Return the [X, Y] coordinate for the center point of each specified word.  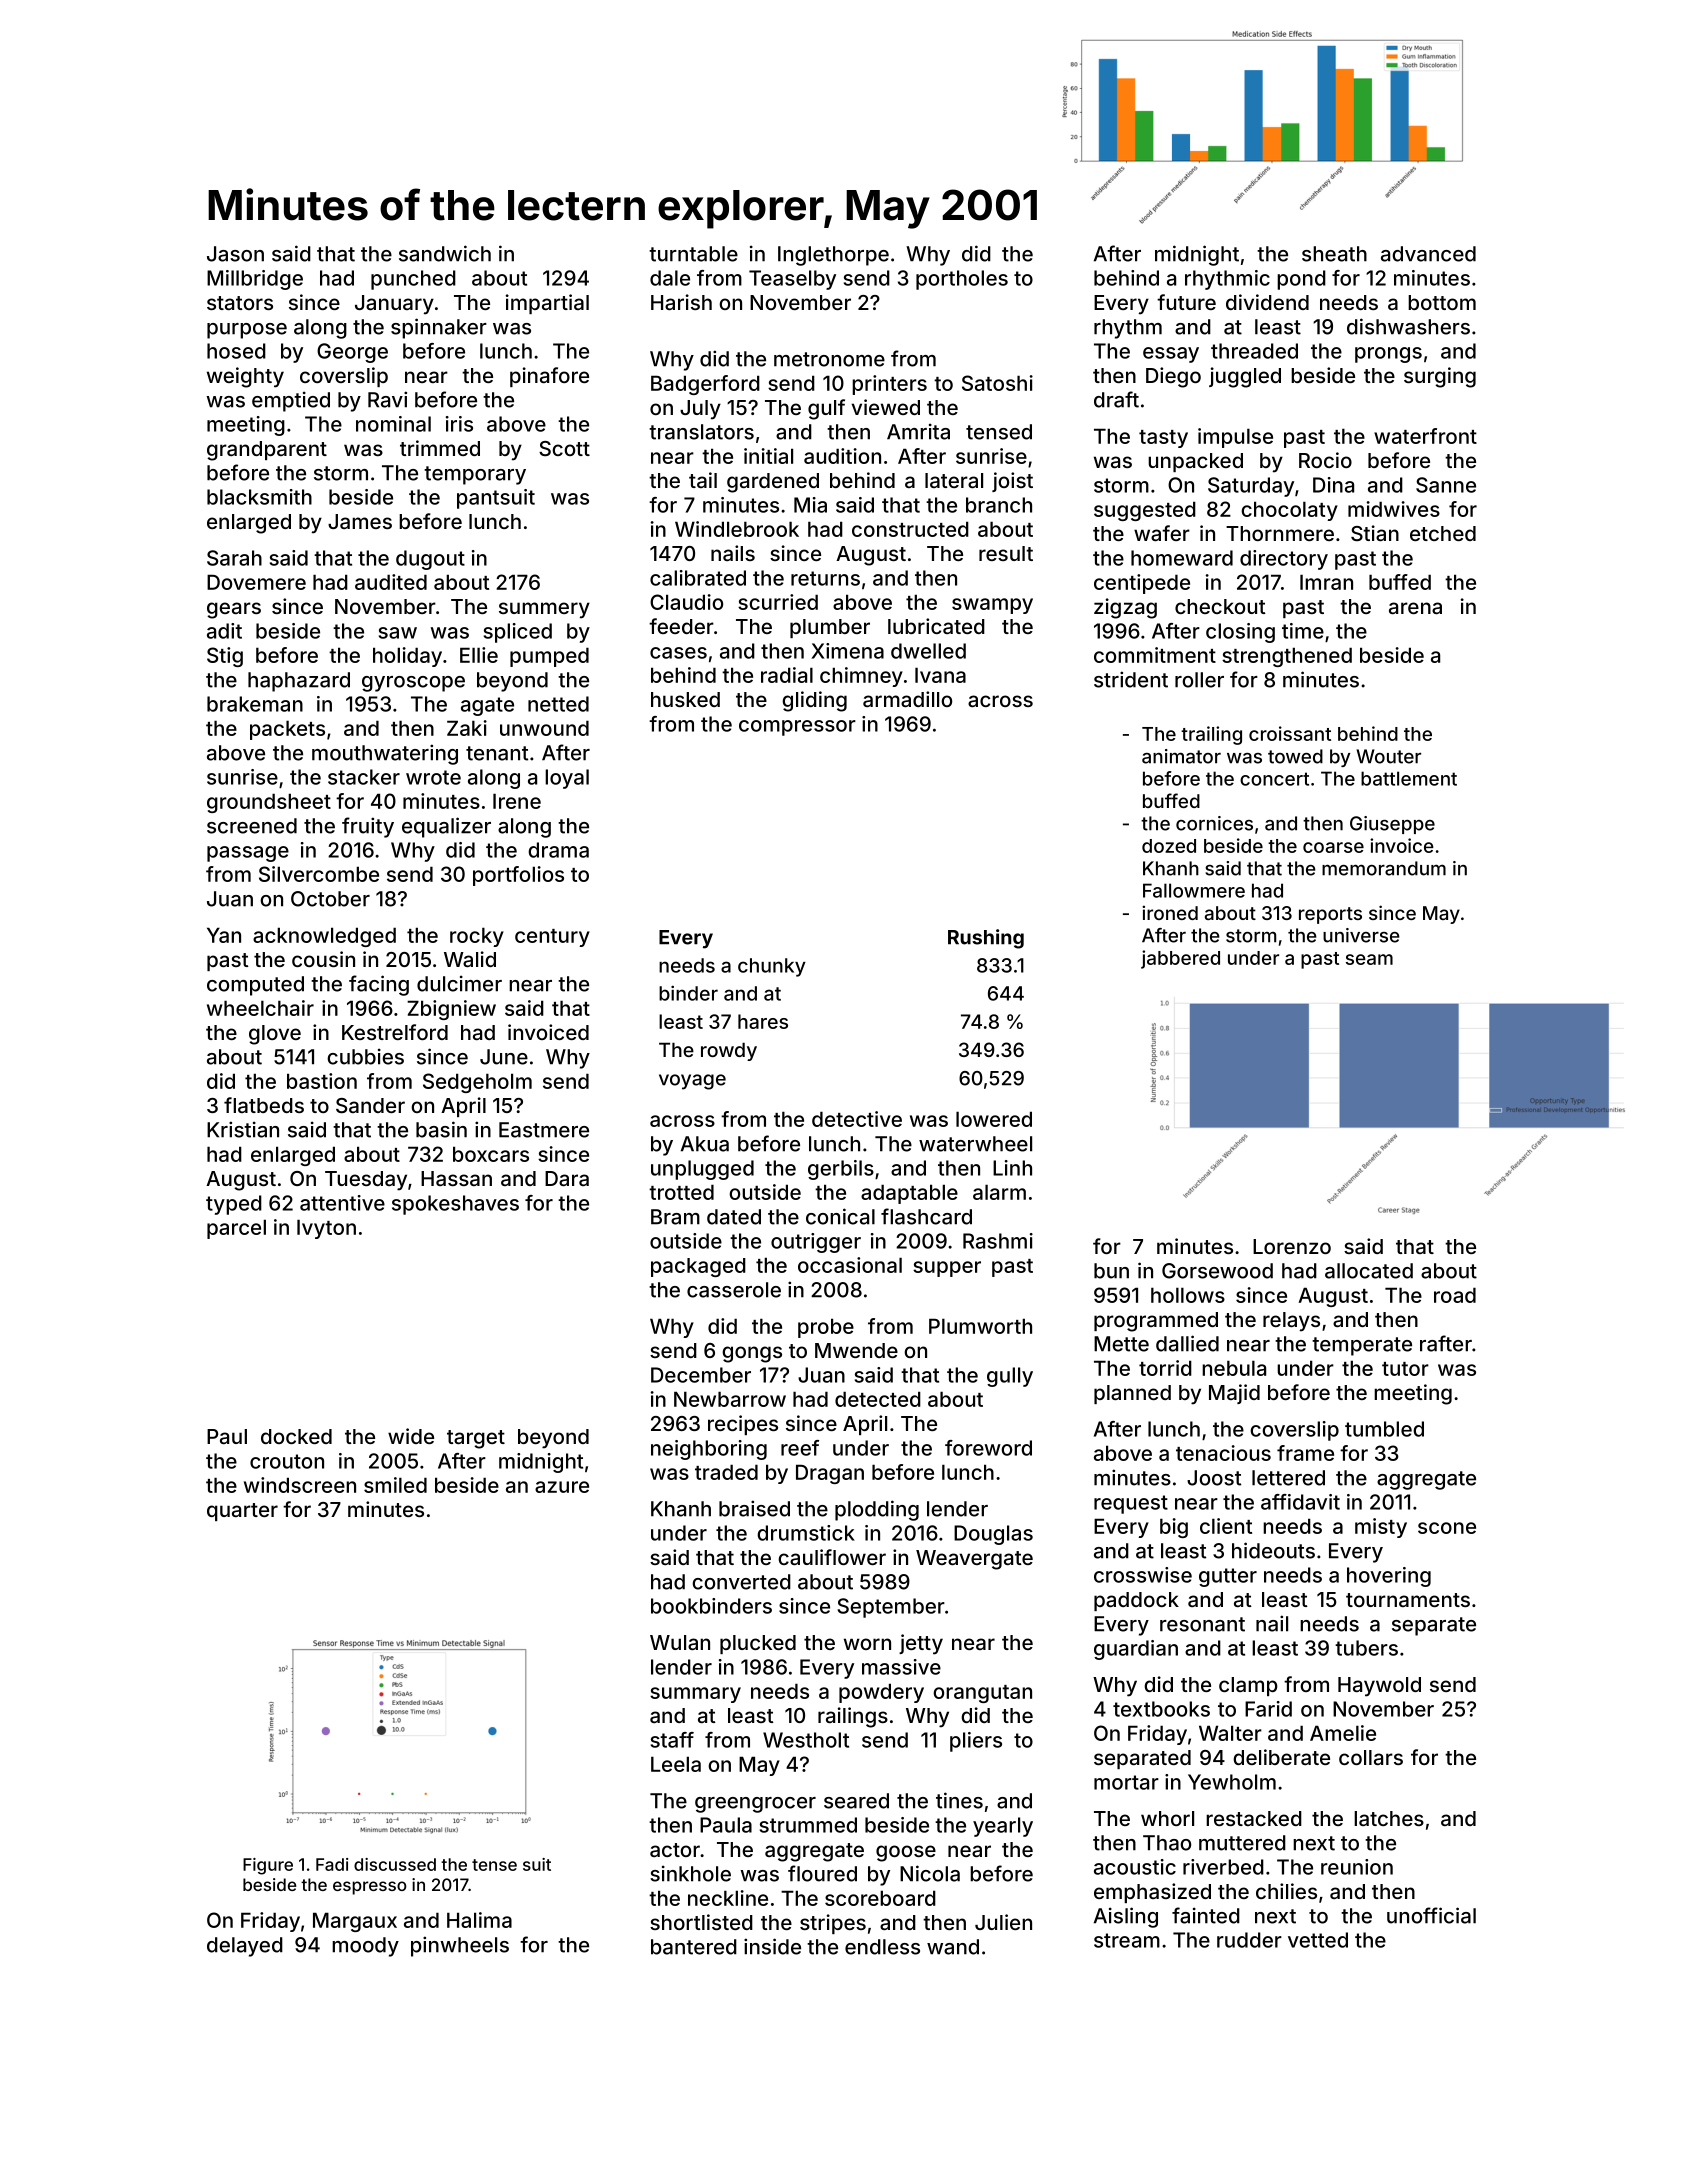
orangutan [982, 1694]
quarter [242, 1512]
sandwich [445, 253]
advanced [1428, 254]
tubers [1366, 1648]
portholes [962, 280]
